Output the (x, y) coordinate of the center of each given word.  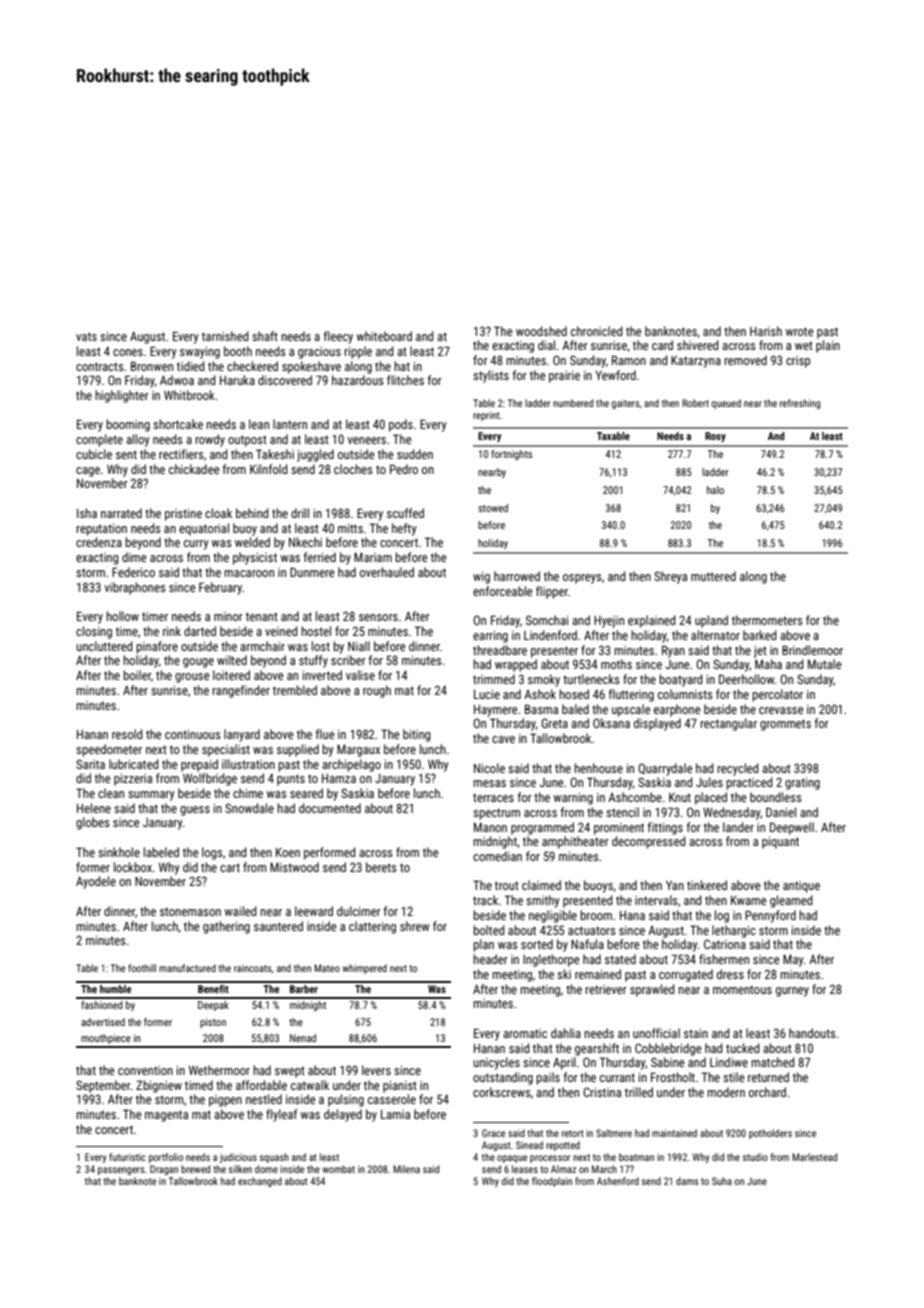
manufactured (187, 968)
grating (802, 784)
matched (773, 1062)
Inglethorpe (551, 960)
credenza (99, 542)
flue (325, 734)
